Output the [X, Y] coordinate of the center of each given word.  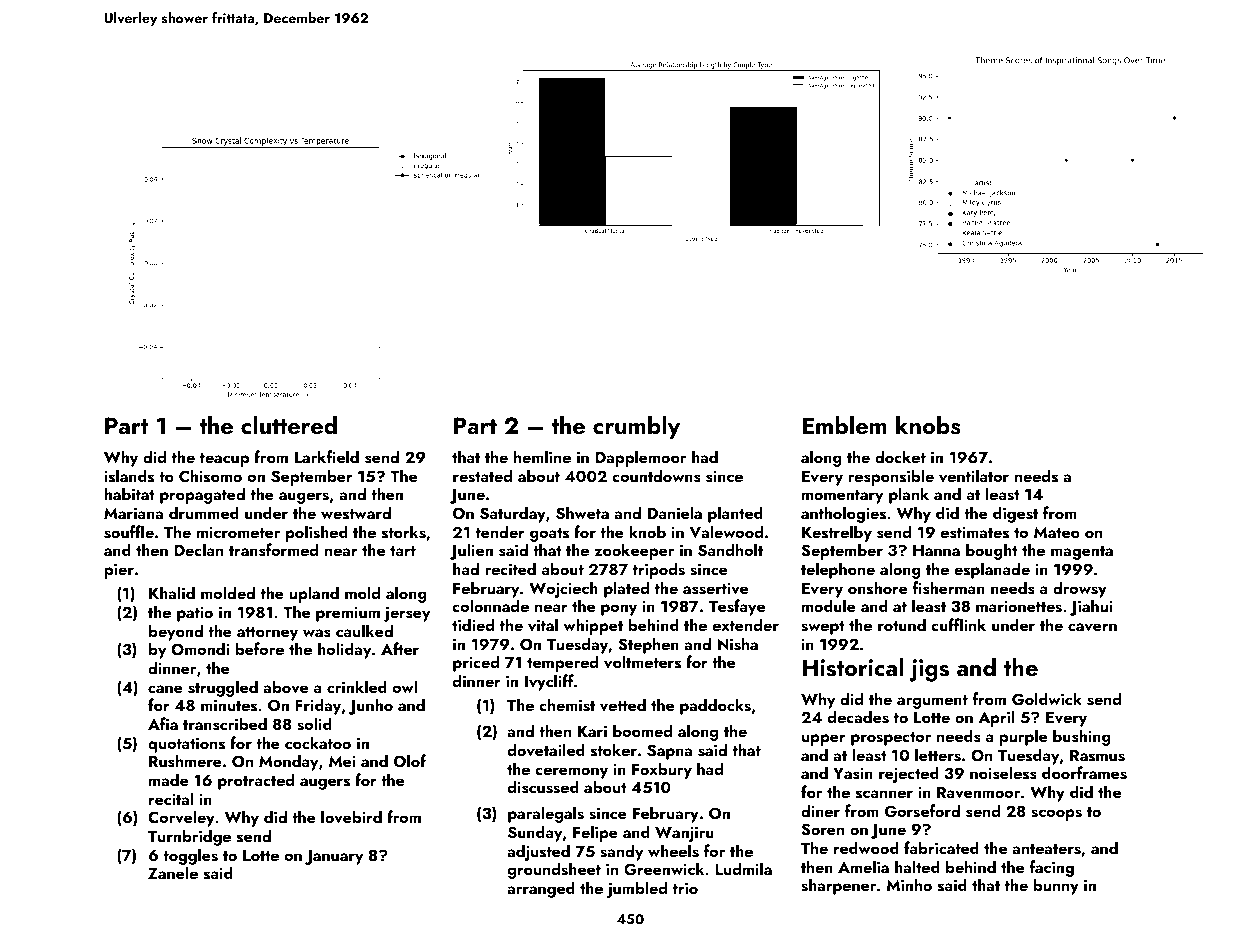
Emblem [844, 424]
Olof [410, 761]
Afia [163, 723]
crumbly [636, 427]
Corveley [181, 818]
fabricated [941, 847]
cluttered [289, 424]
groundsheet [554, 870]
